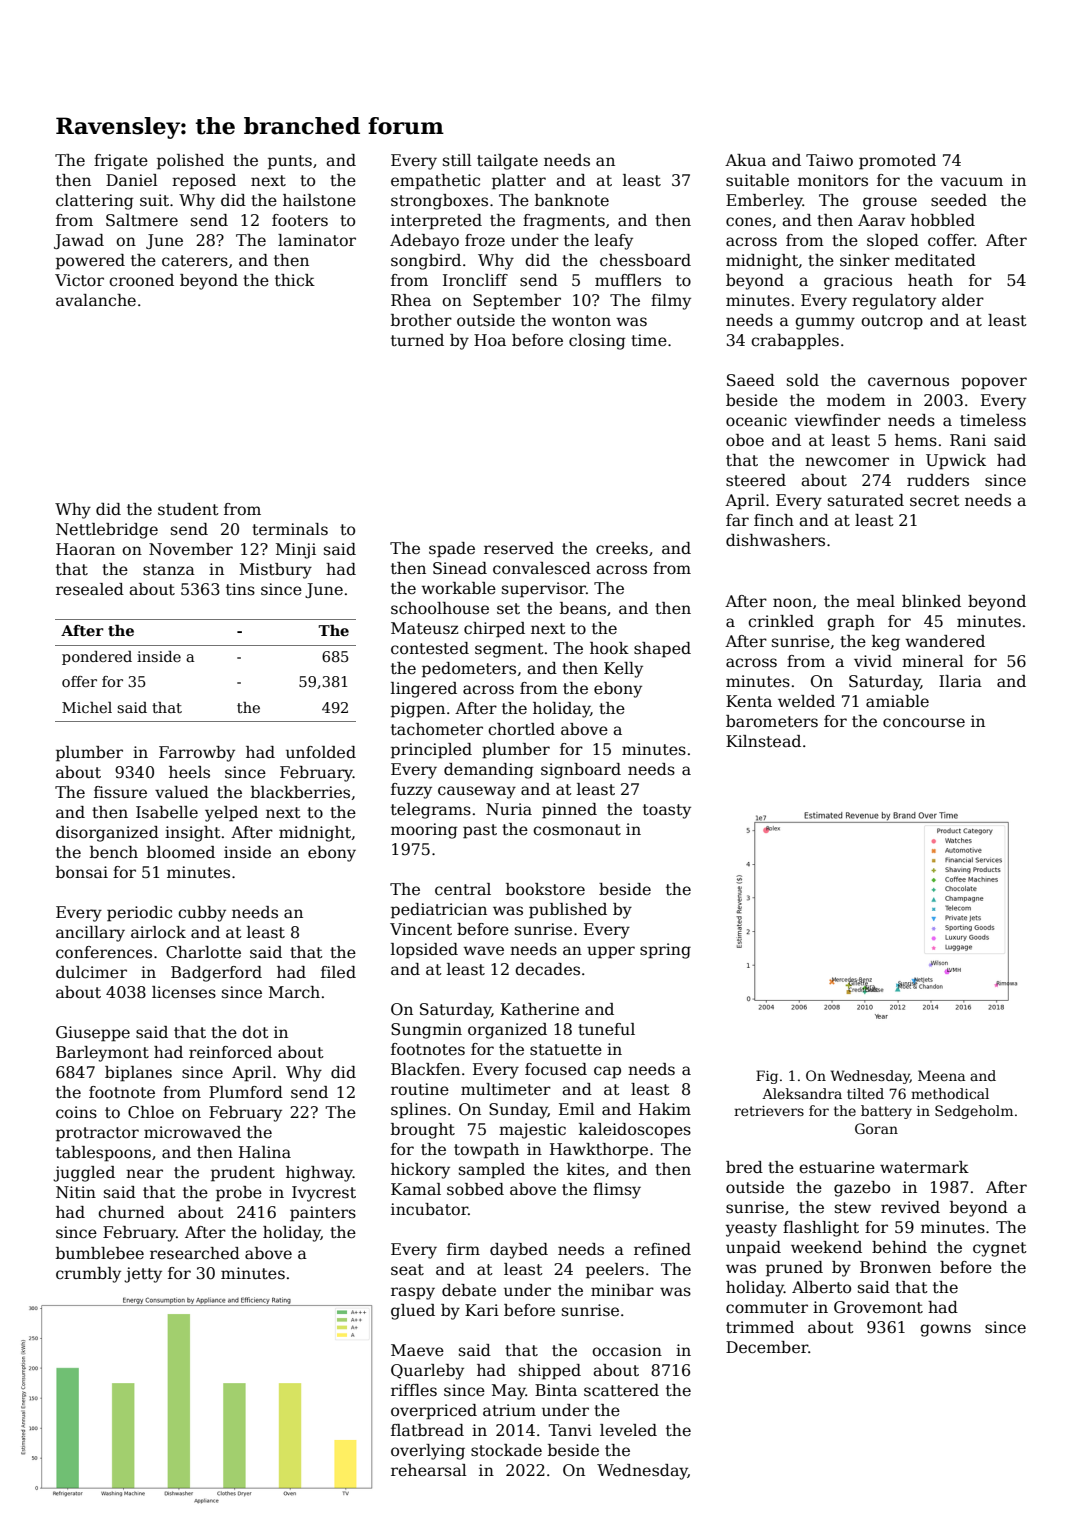 The height and width of the screenshot is (1530, 1082). What do you see at coordinates (411, 300) in the screenshot?
I see `Rhea` at bounding box center [411, 300].
